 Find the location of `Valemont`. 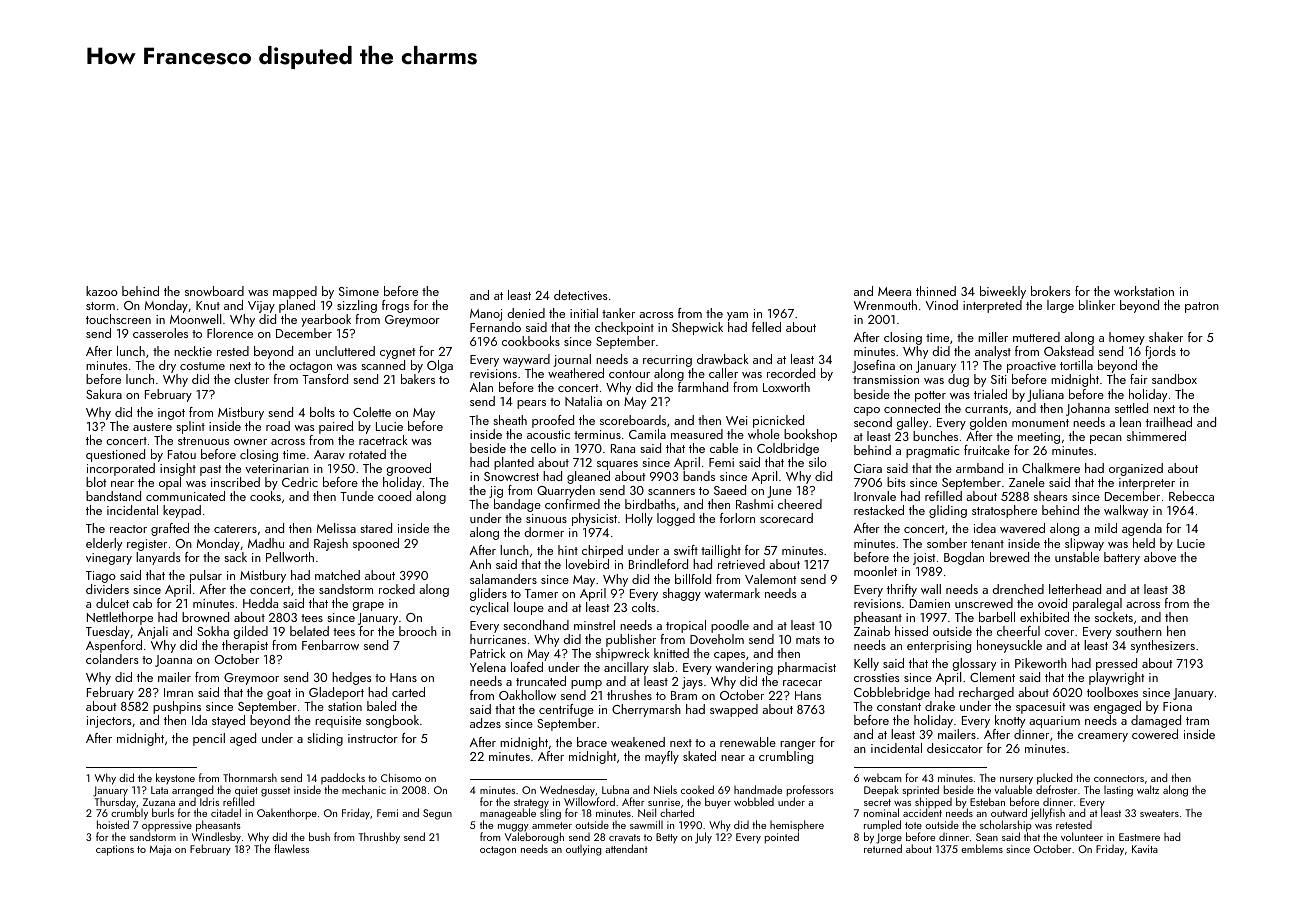

Valemont is located at coordinates (771, 579).
